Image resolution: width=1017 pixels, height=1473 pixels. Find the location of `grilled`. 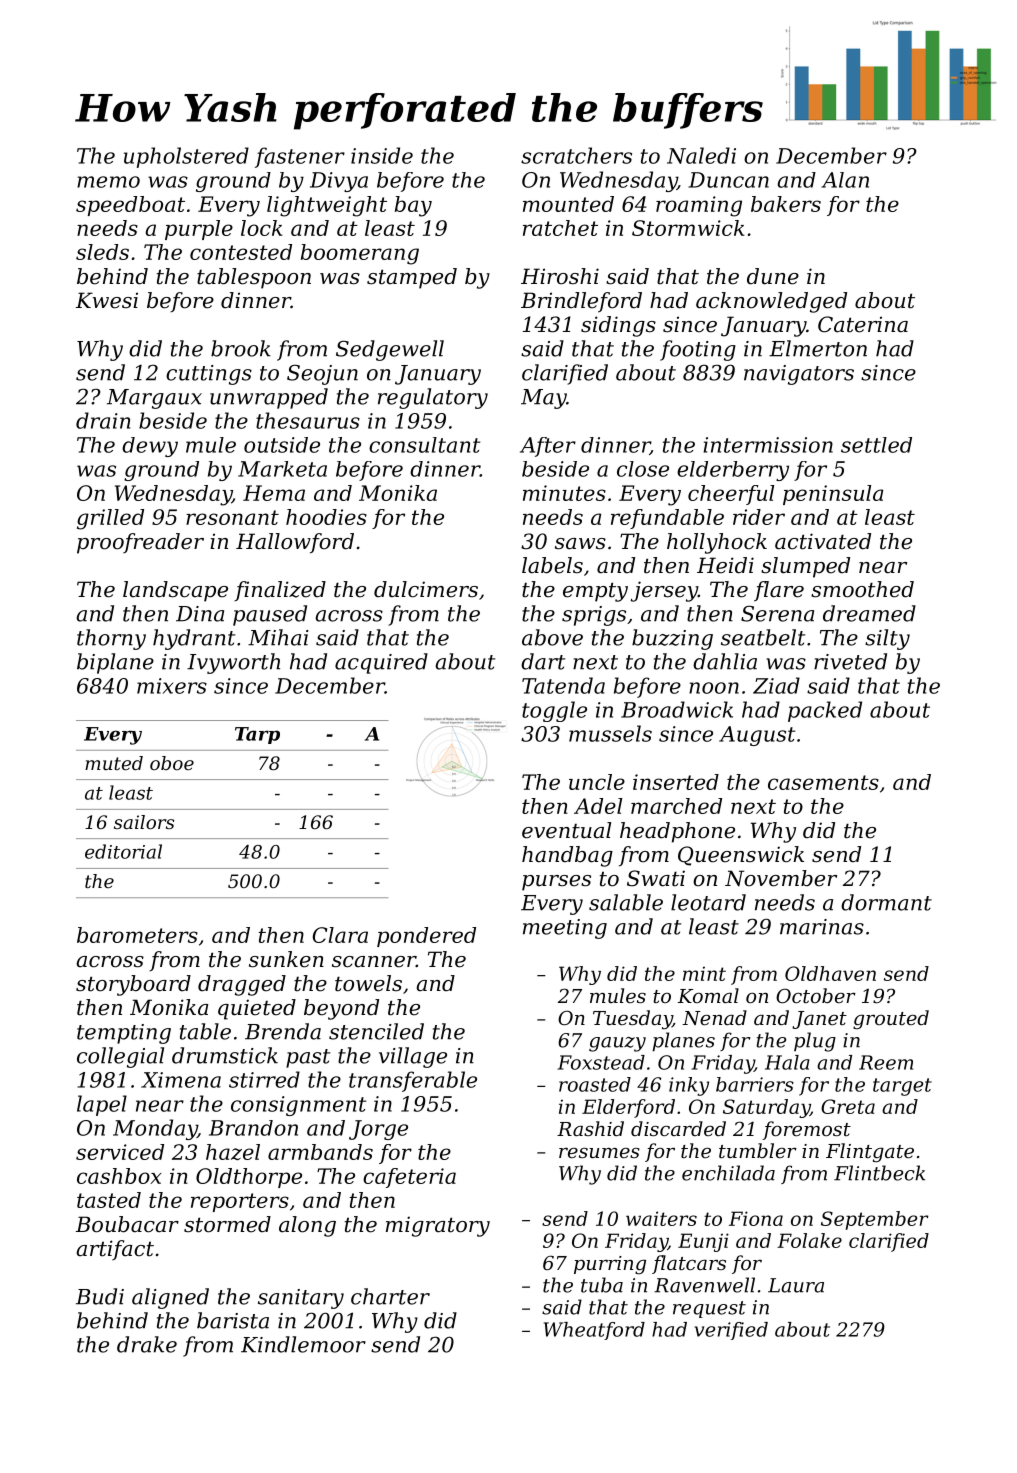

grilled is located at coordinates (110, 519).
